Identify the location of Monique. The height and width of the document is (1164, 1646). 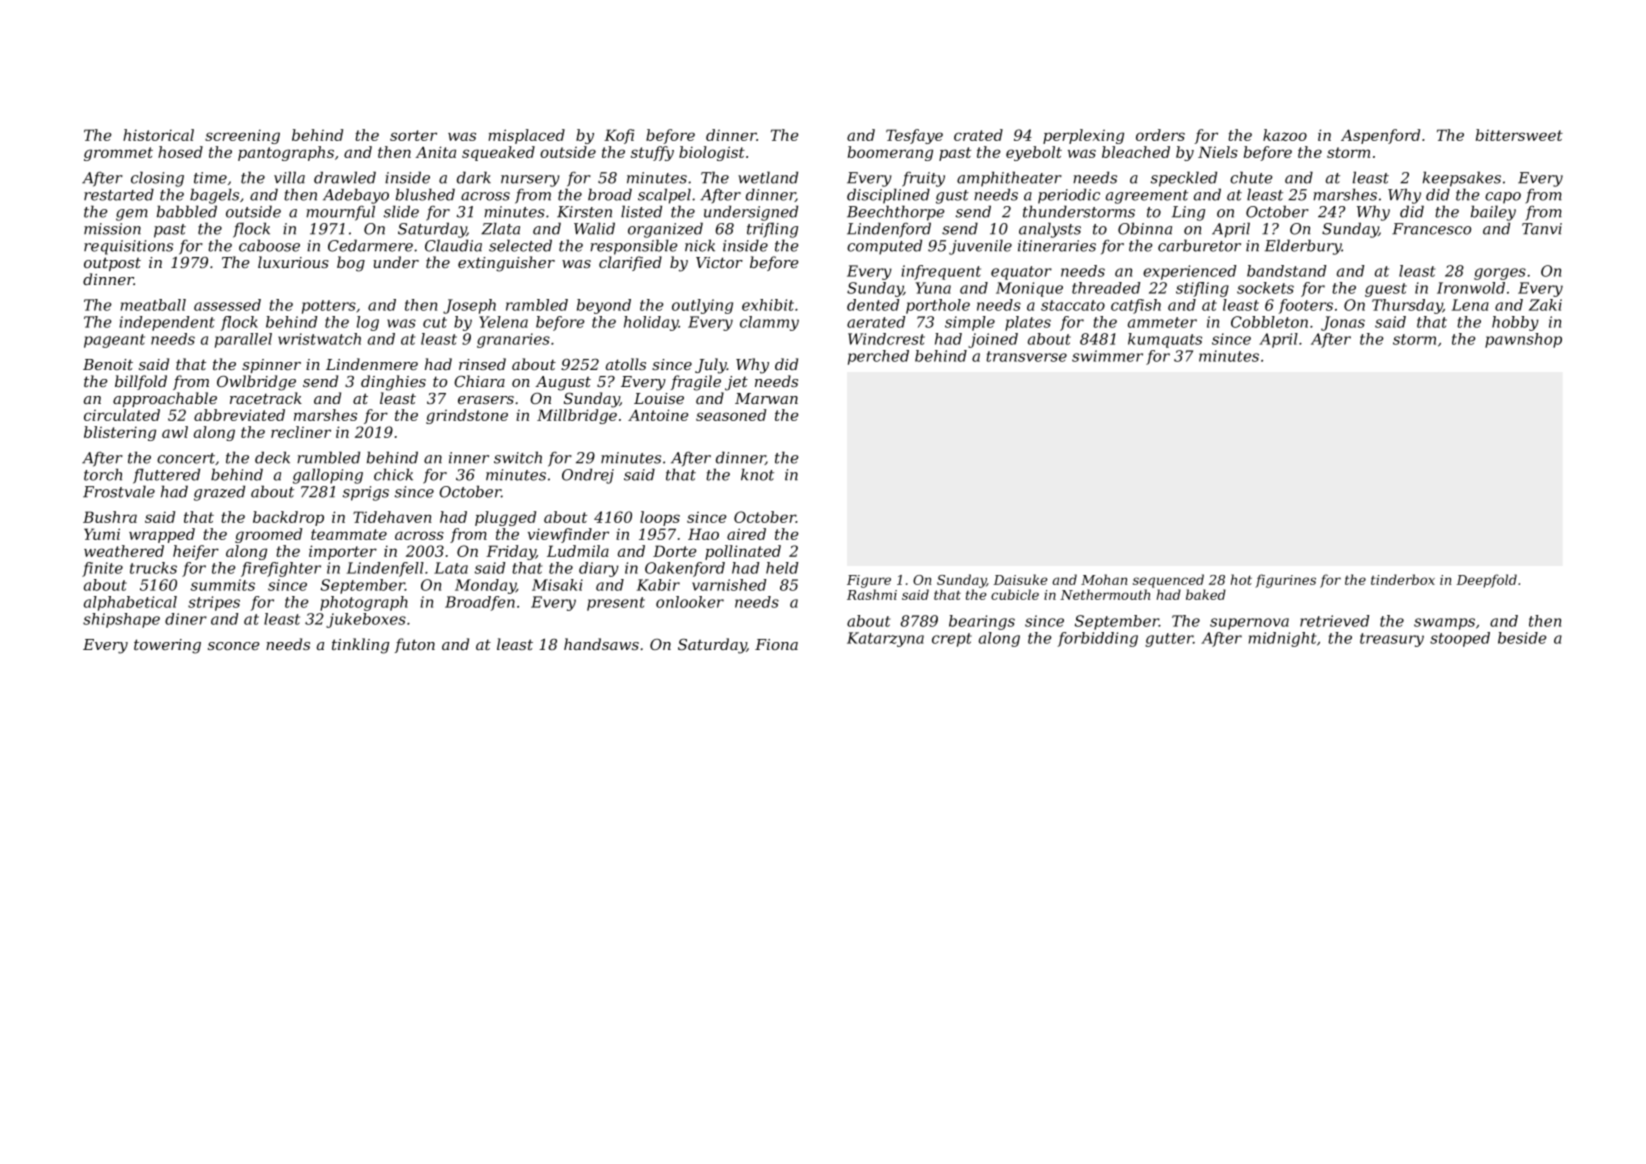
(1029, 289).
